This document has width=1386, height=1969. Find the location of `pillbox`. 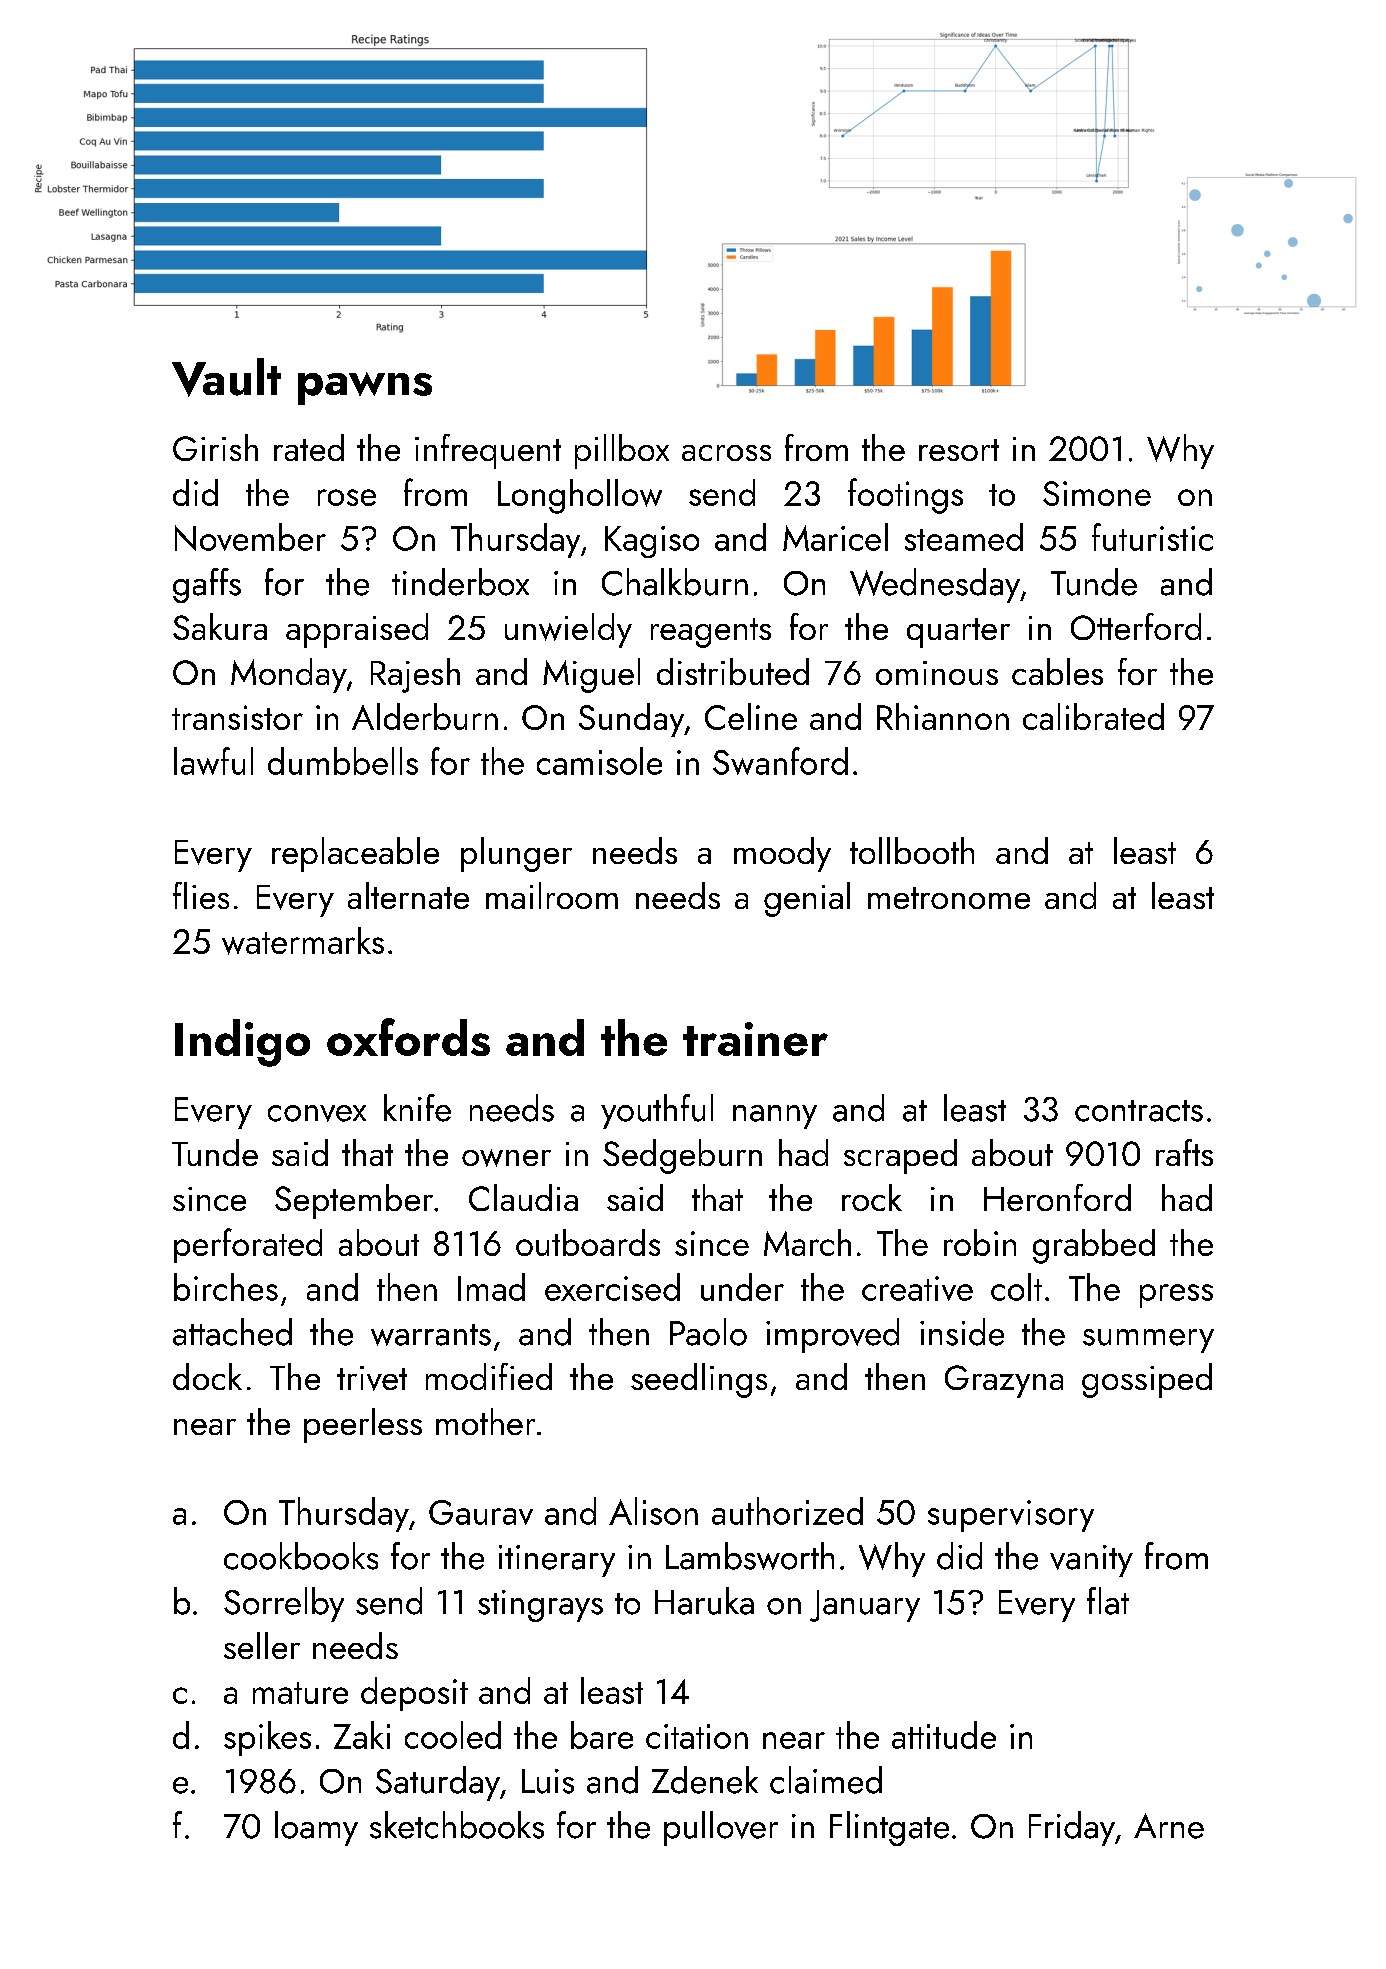

pillbox is located at coordinates (622, 451).
